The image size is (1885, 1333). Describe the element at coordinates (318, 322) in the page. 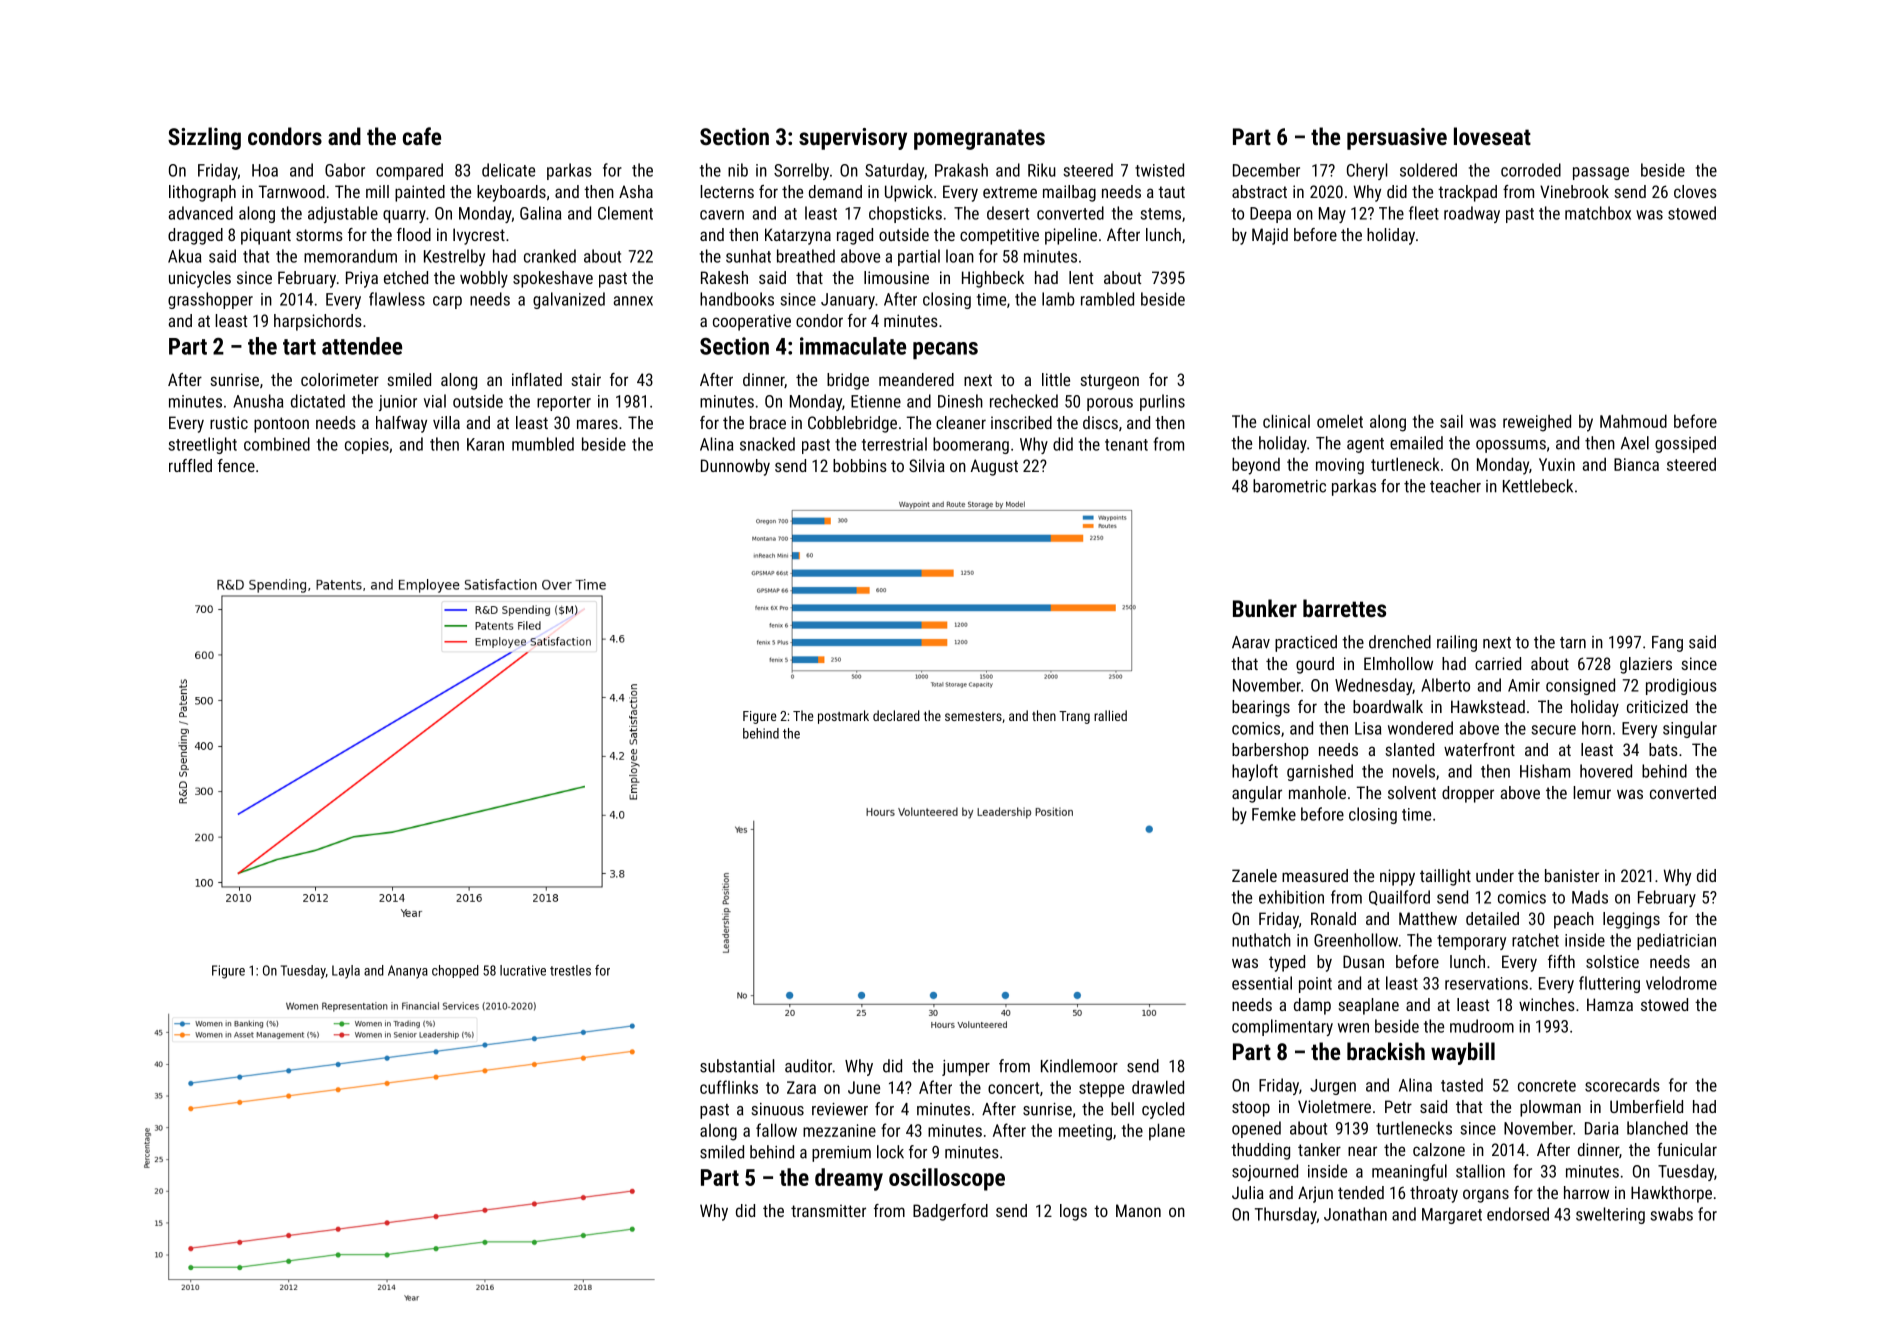

I see `harpsichords` at that location.
